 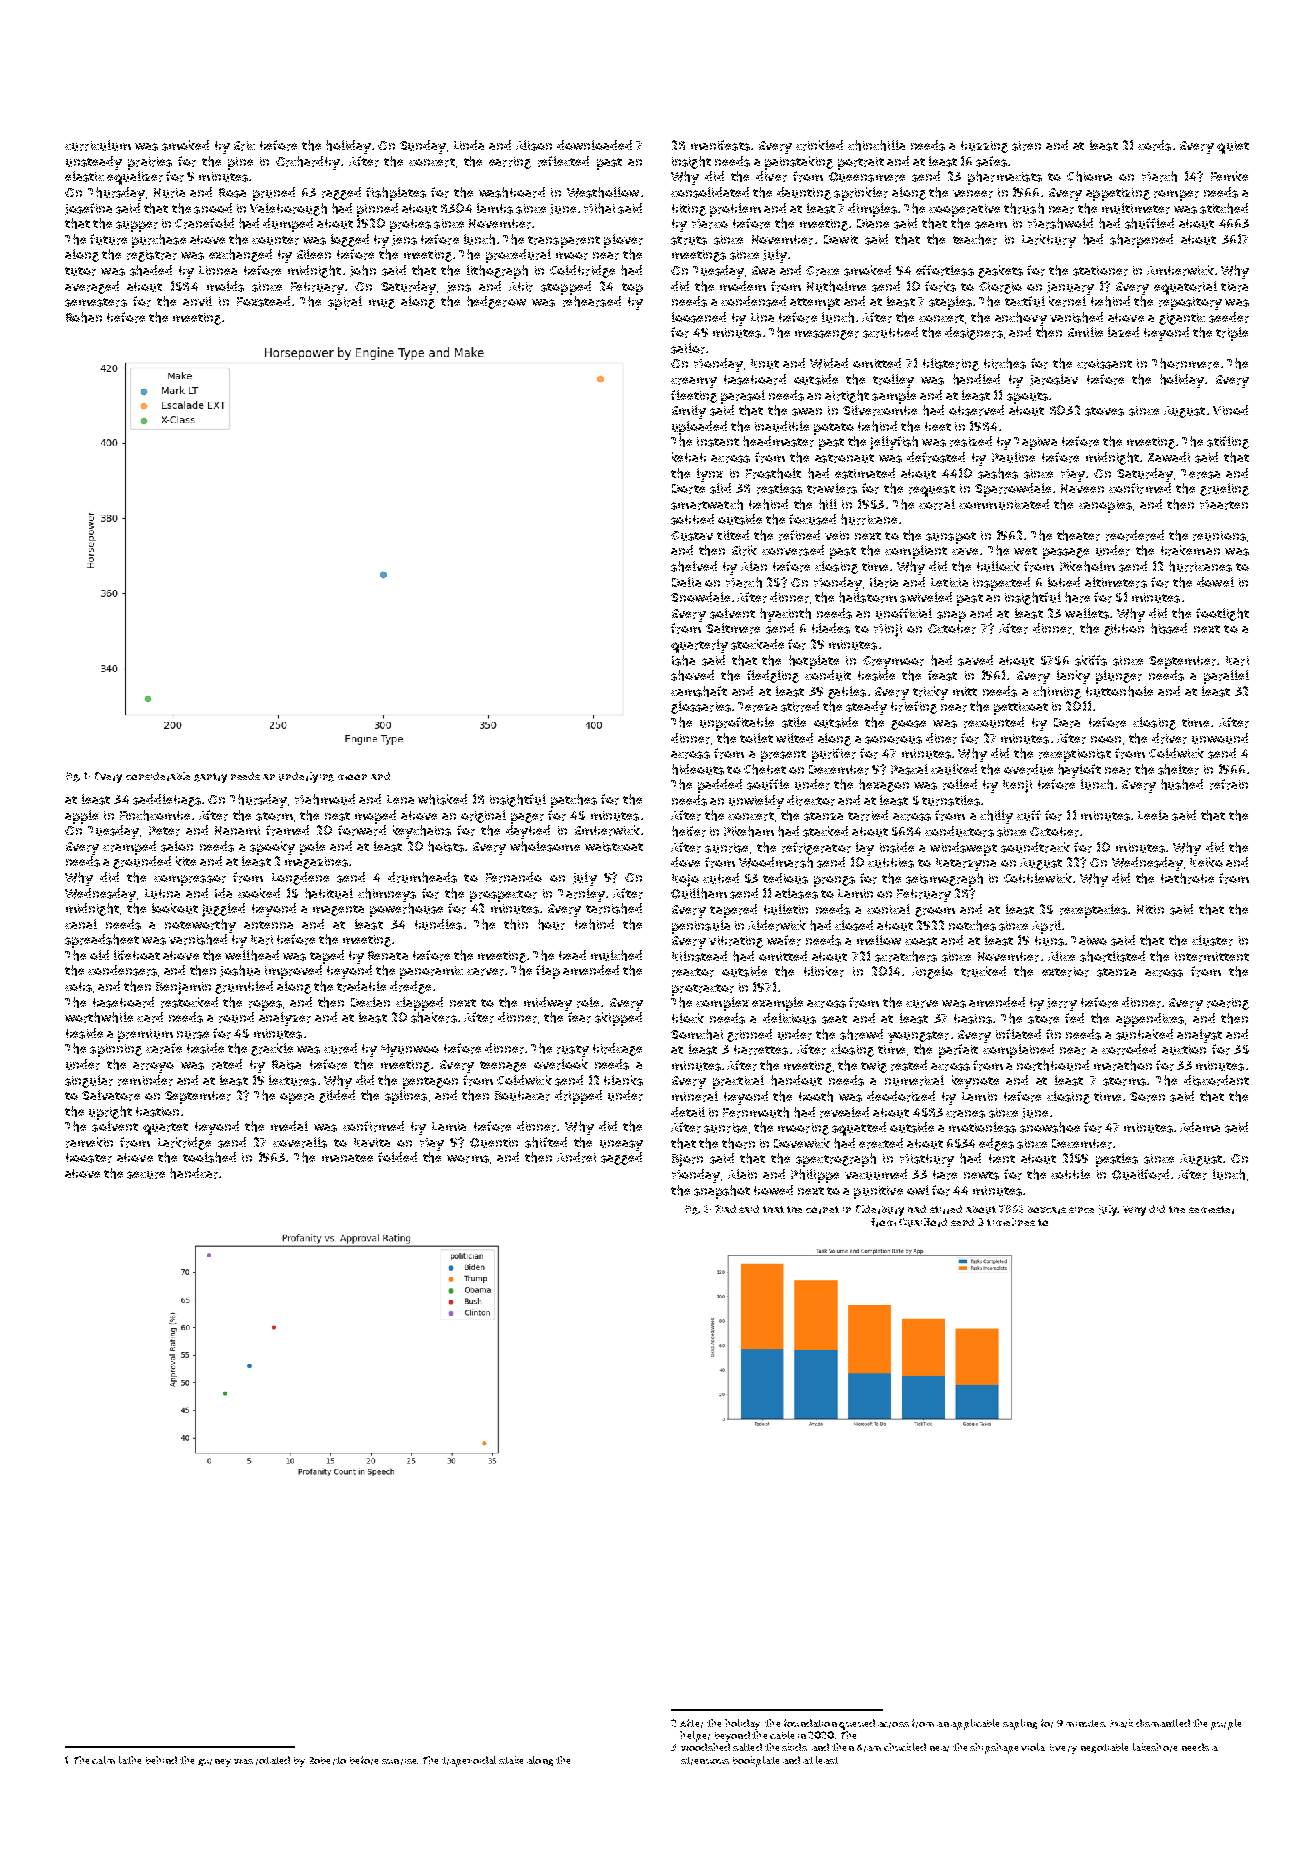 I want to click on hedgerow, so click(x=496, y=302).
